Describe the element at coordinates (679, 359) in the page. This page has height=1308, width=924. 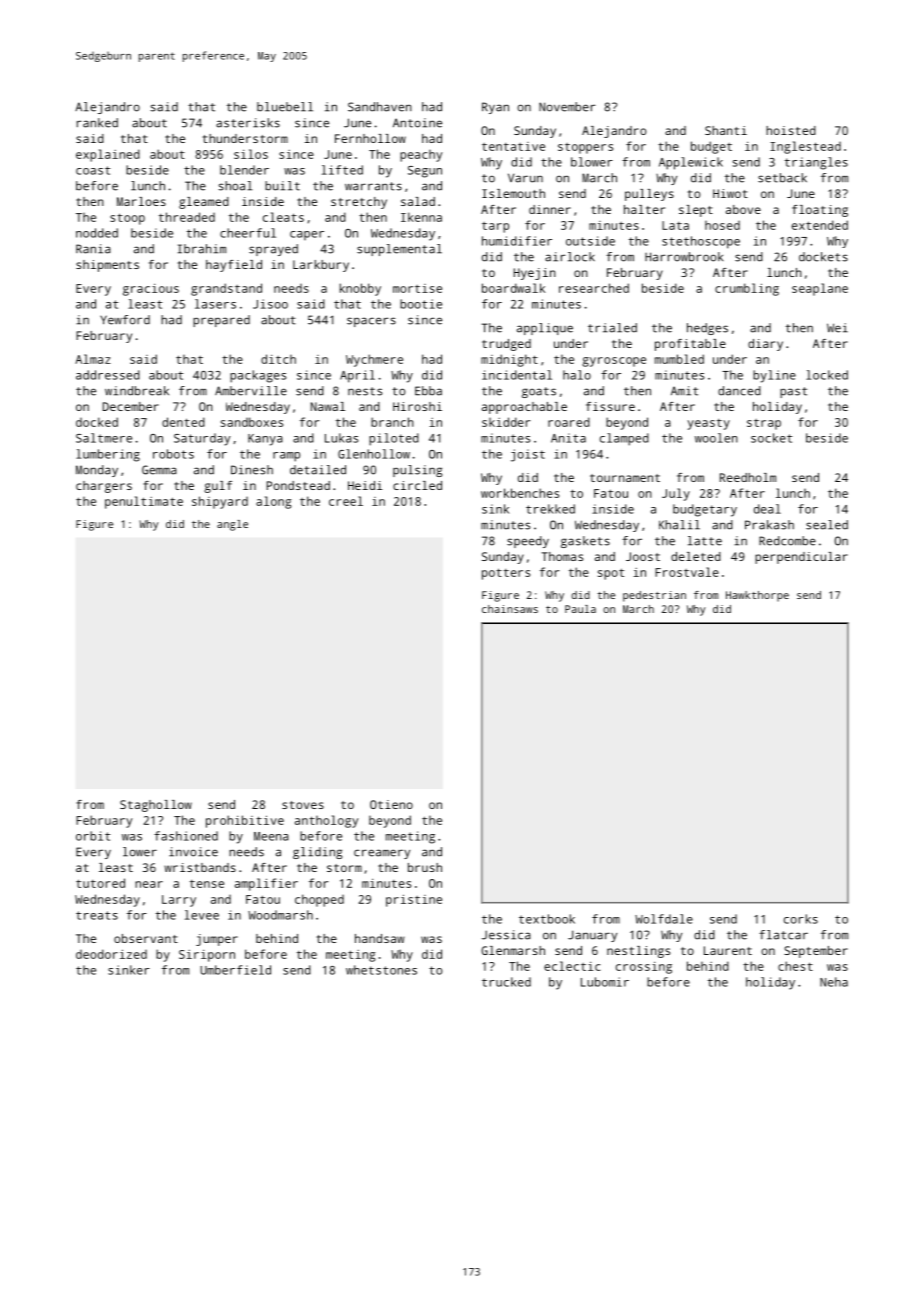
I see `mumbled` at that location.
